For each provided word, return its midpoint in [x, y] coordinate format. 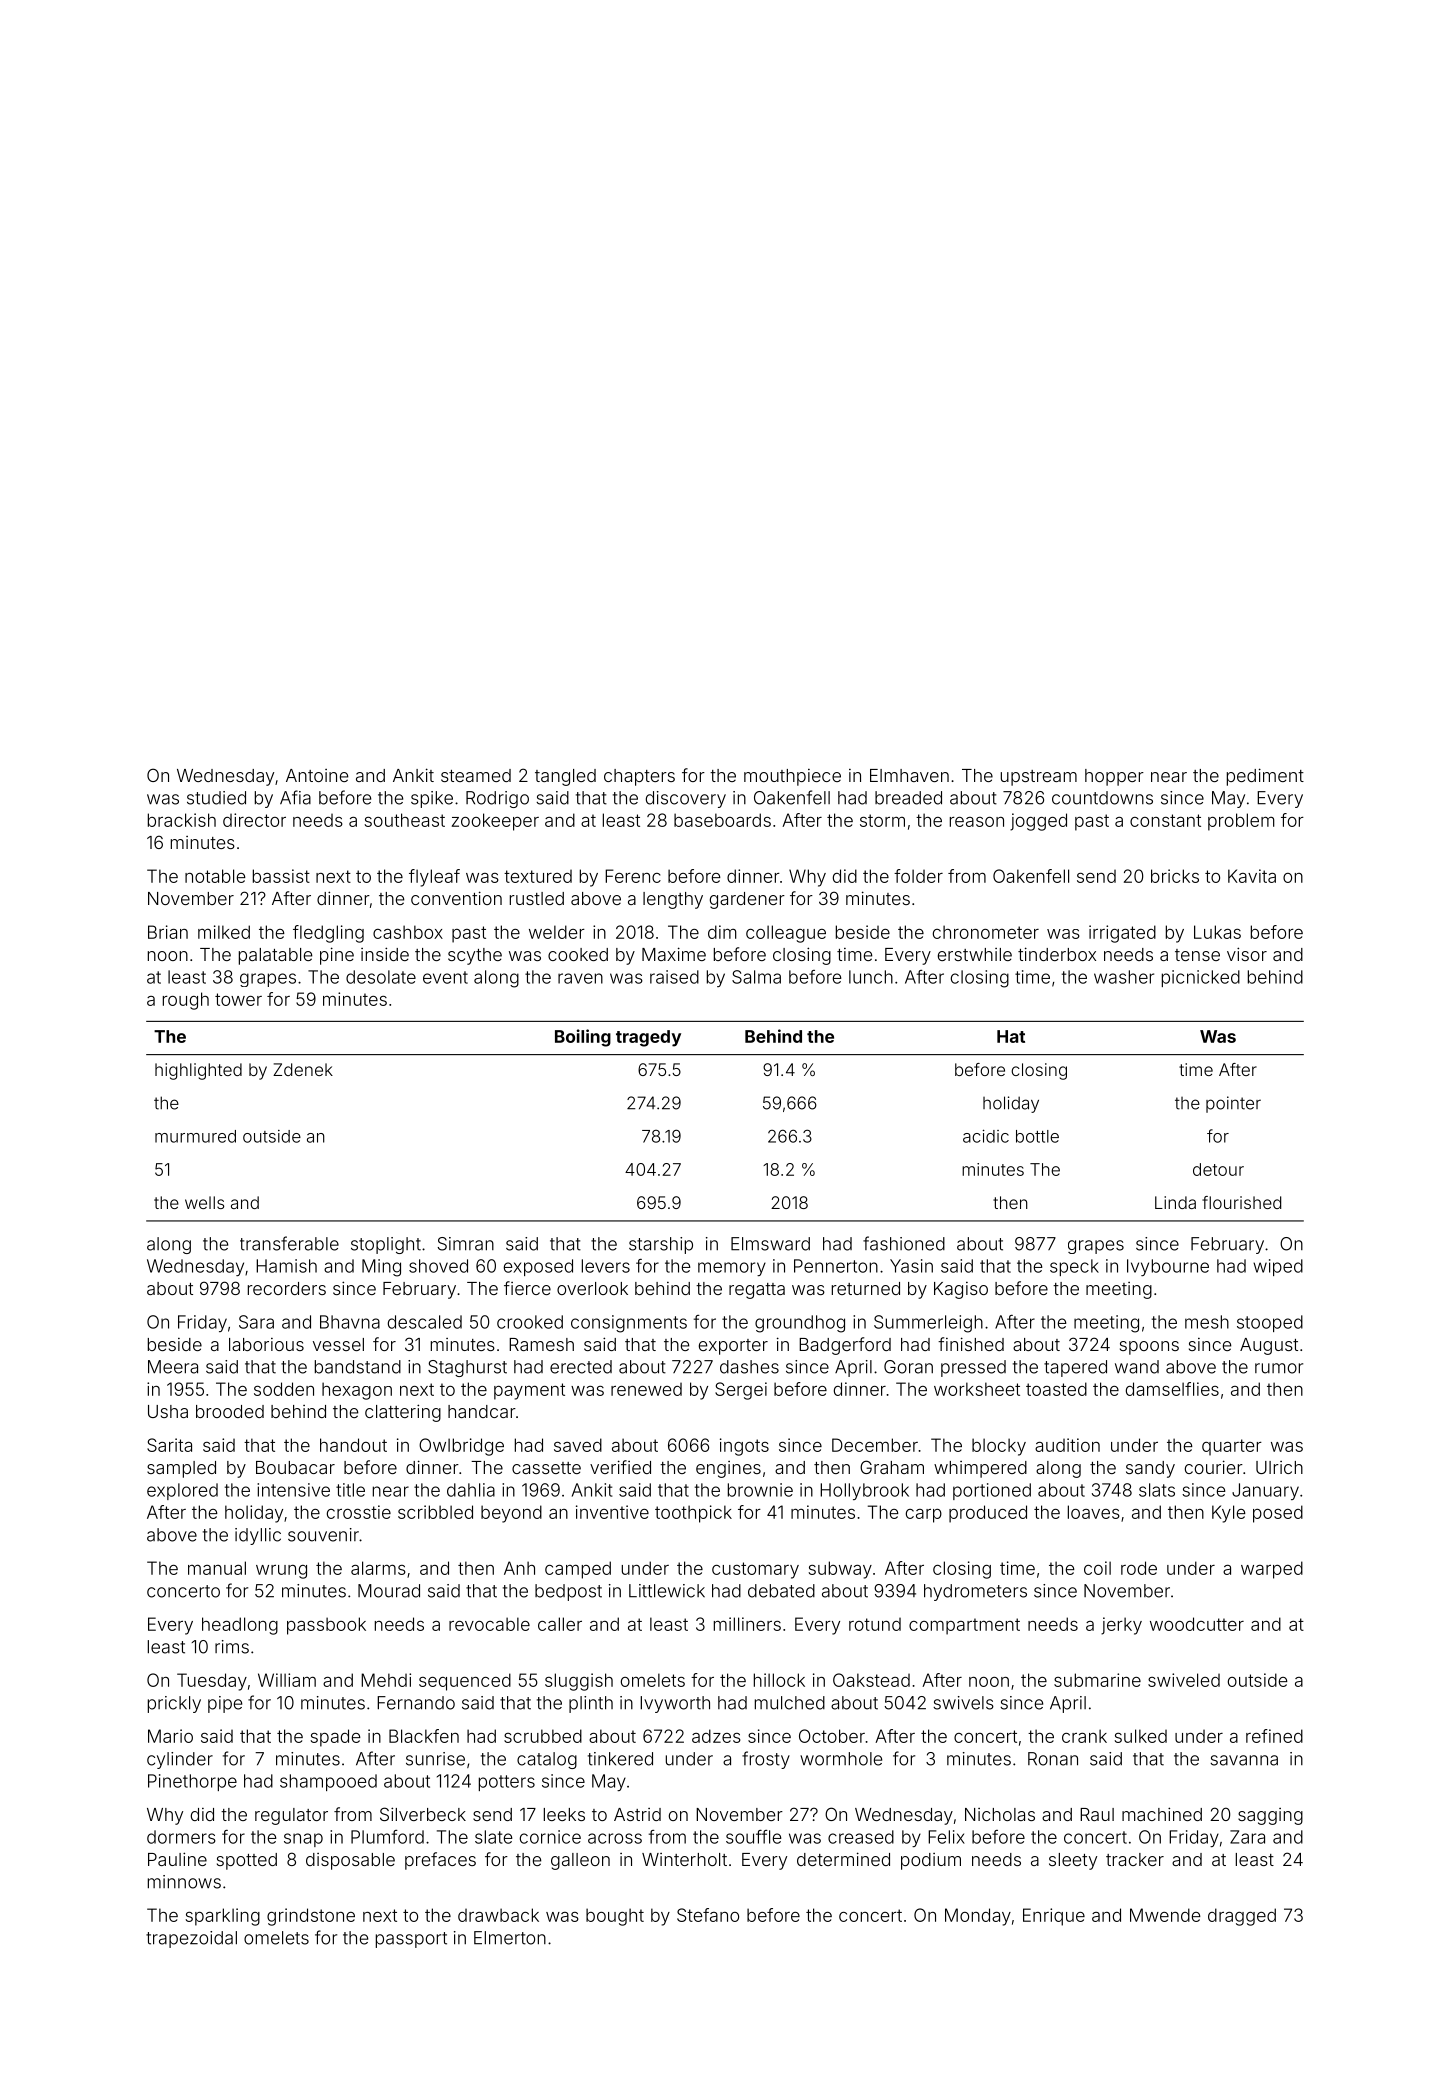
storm [882, 820]
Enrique [1054, 1917]
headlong [240, 1626]
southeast [404, 820]
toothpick [693, 1514]
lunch [871, 977]
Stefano [708, 1915]
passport [411, 1940]
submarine [1097, 1680]
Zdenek [303, 1069]
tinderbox [1057, 954]
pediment [1265, 777]
